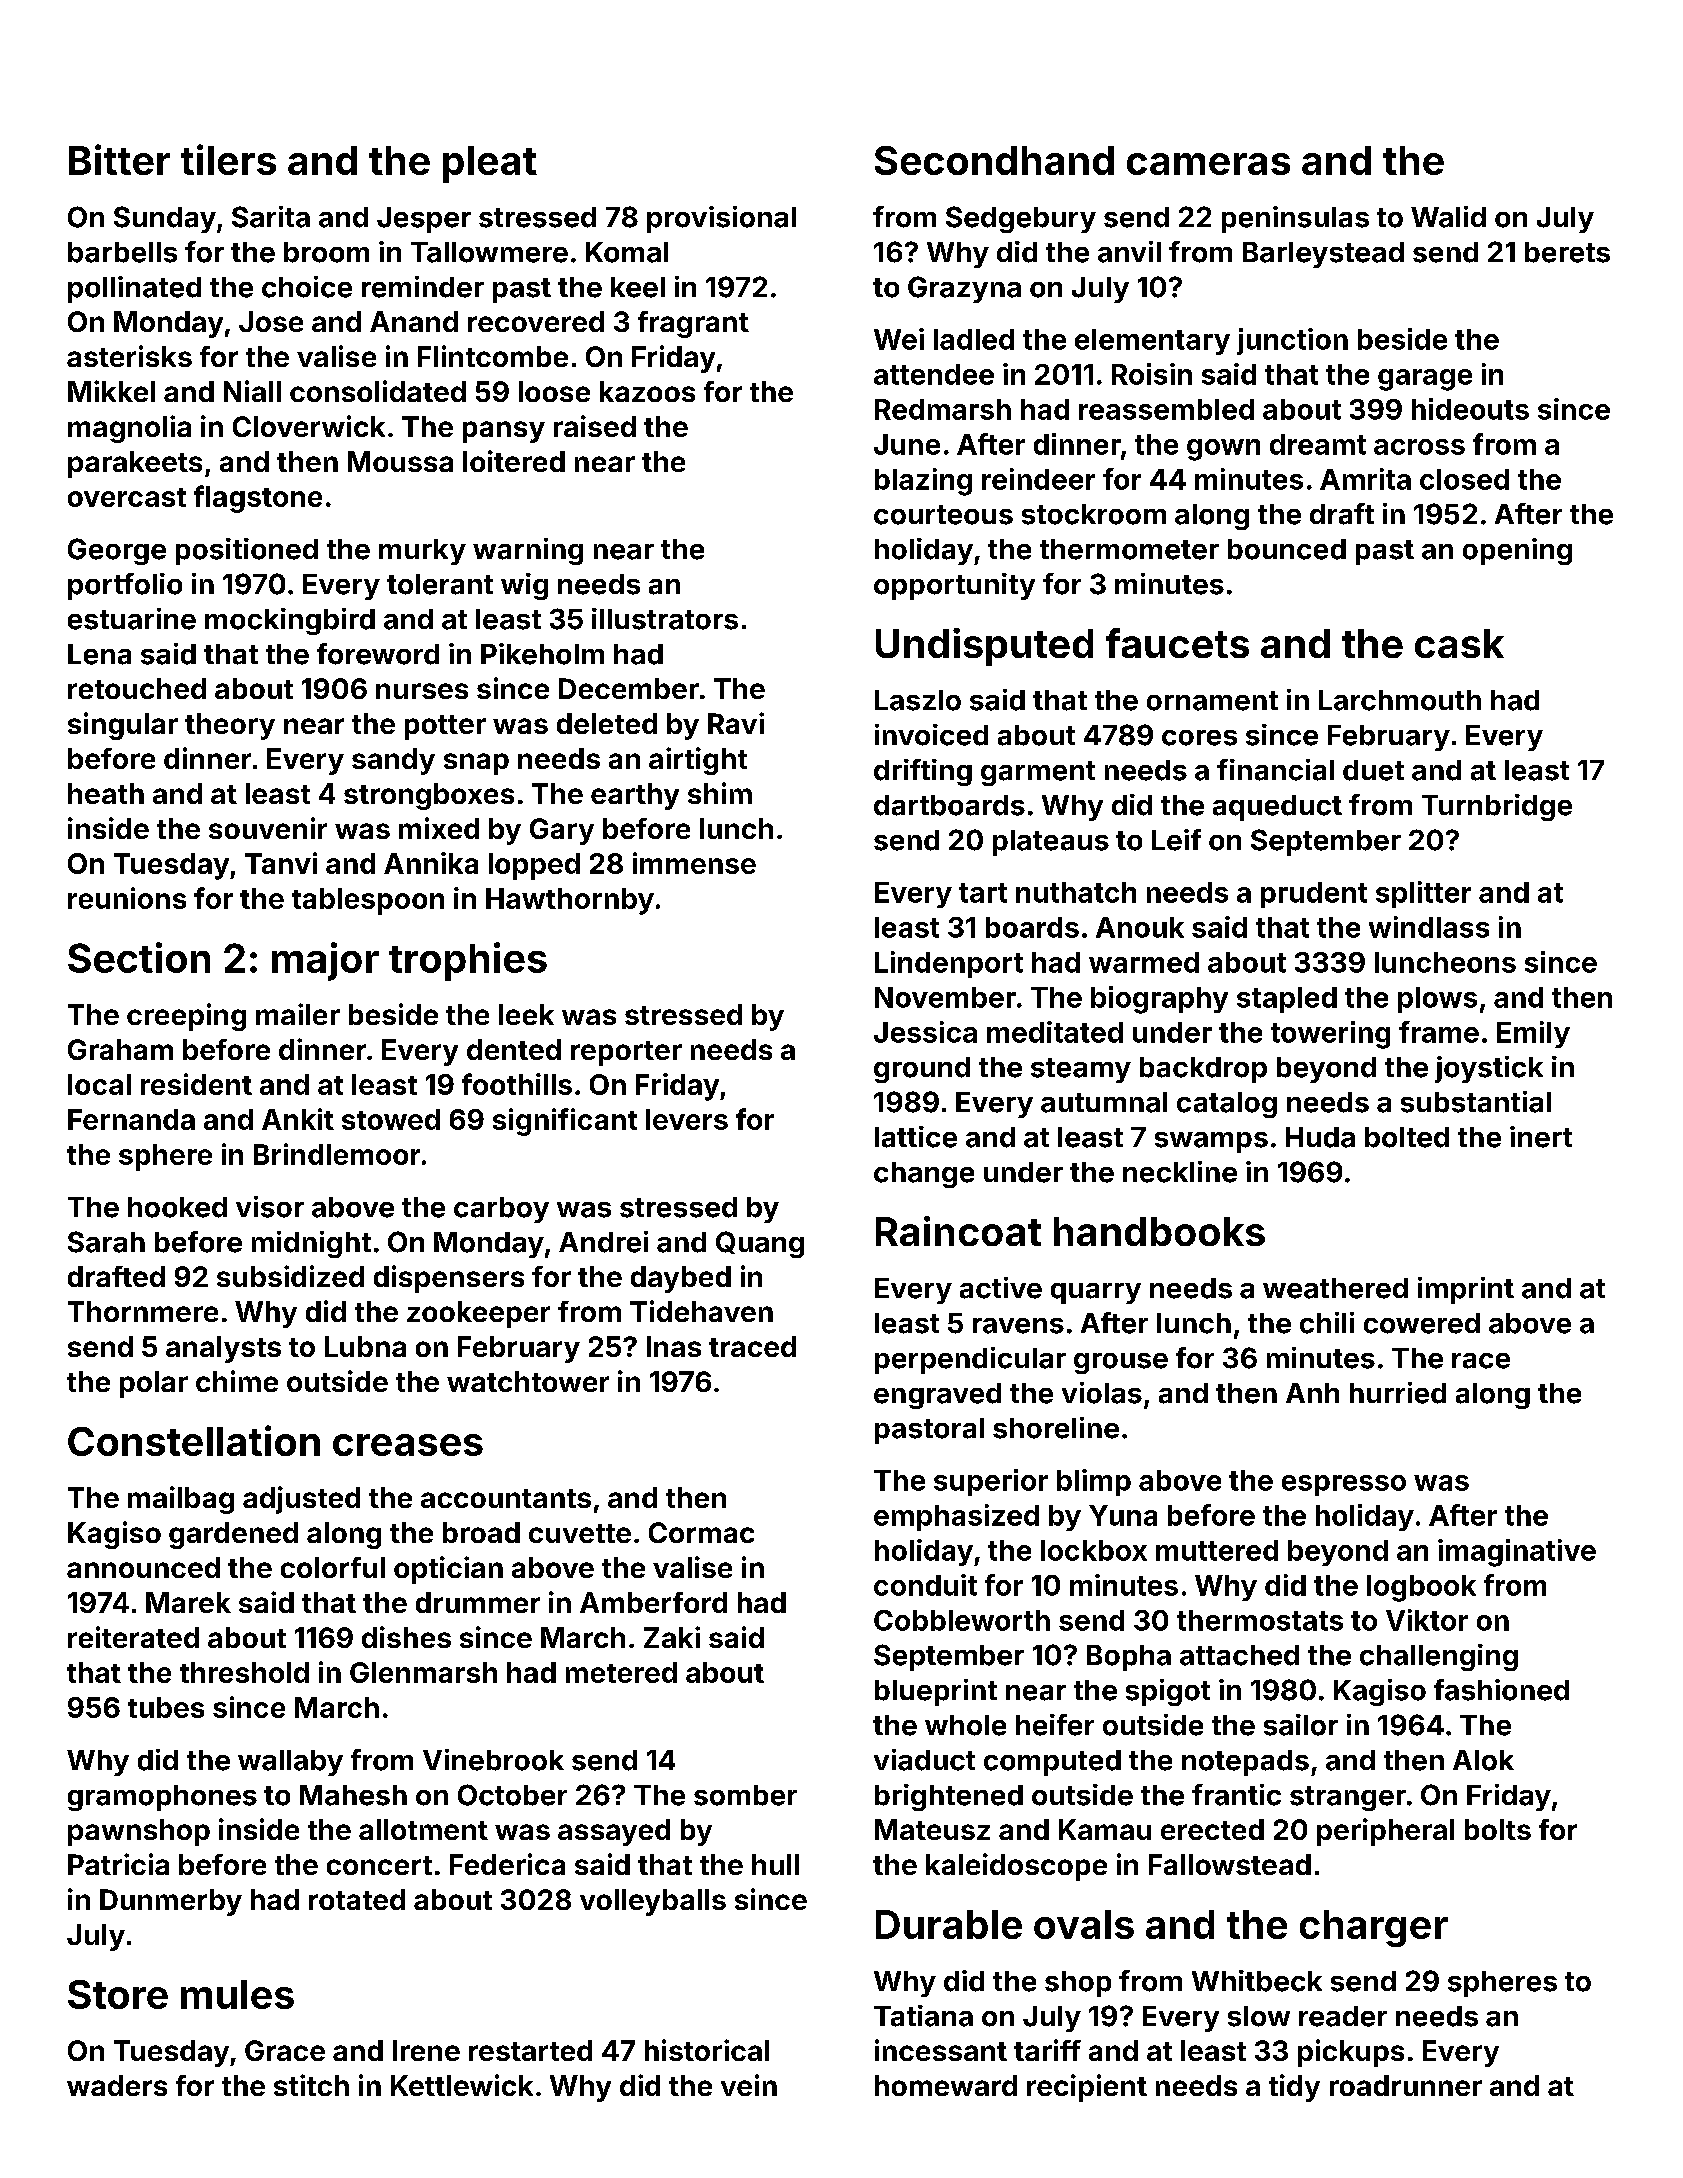 The image size is (1683, 2178). What do you see at coordinates (122, 252) in the screenshot?
I see `barbells` at bounding box center [122, 252].
